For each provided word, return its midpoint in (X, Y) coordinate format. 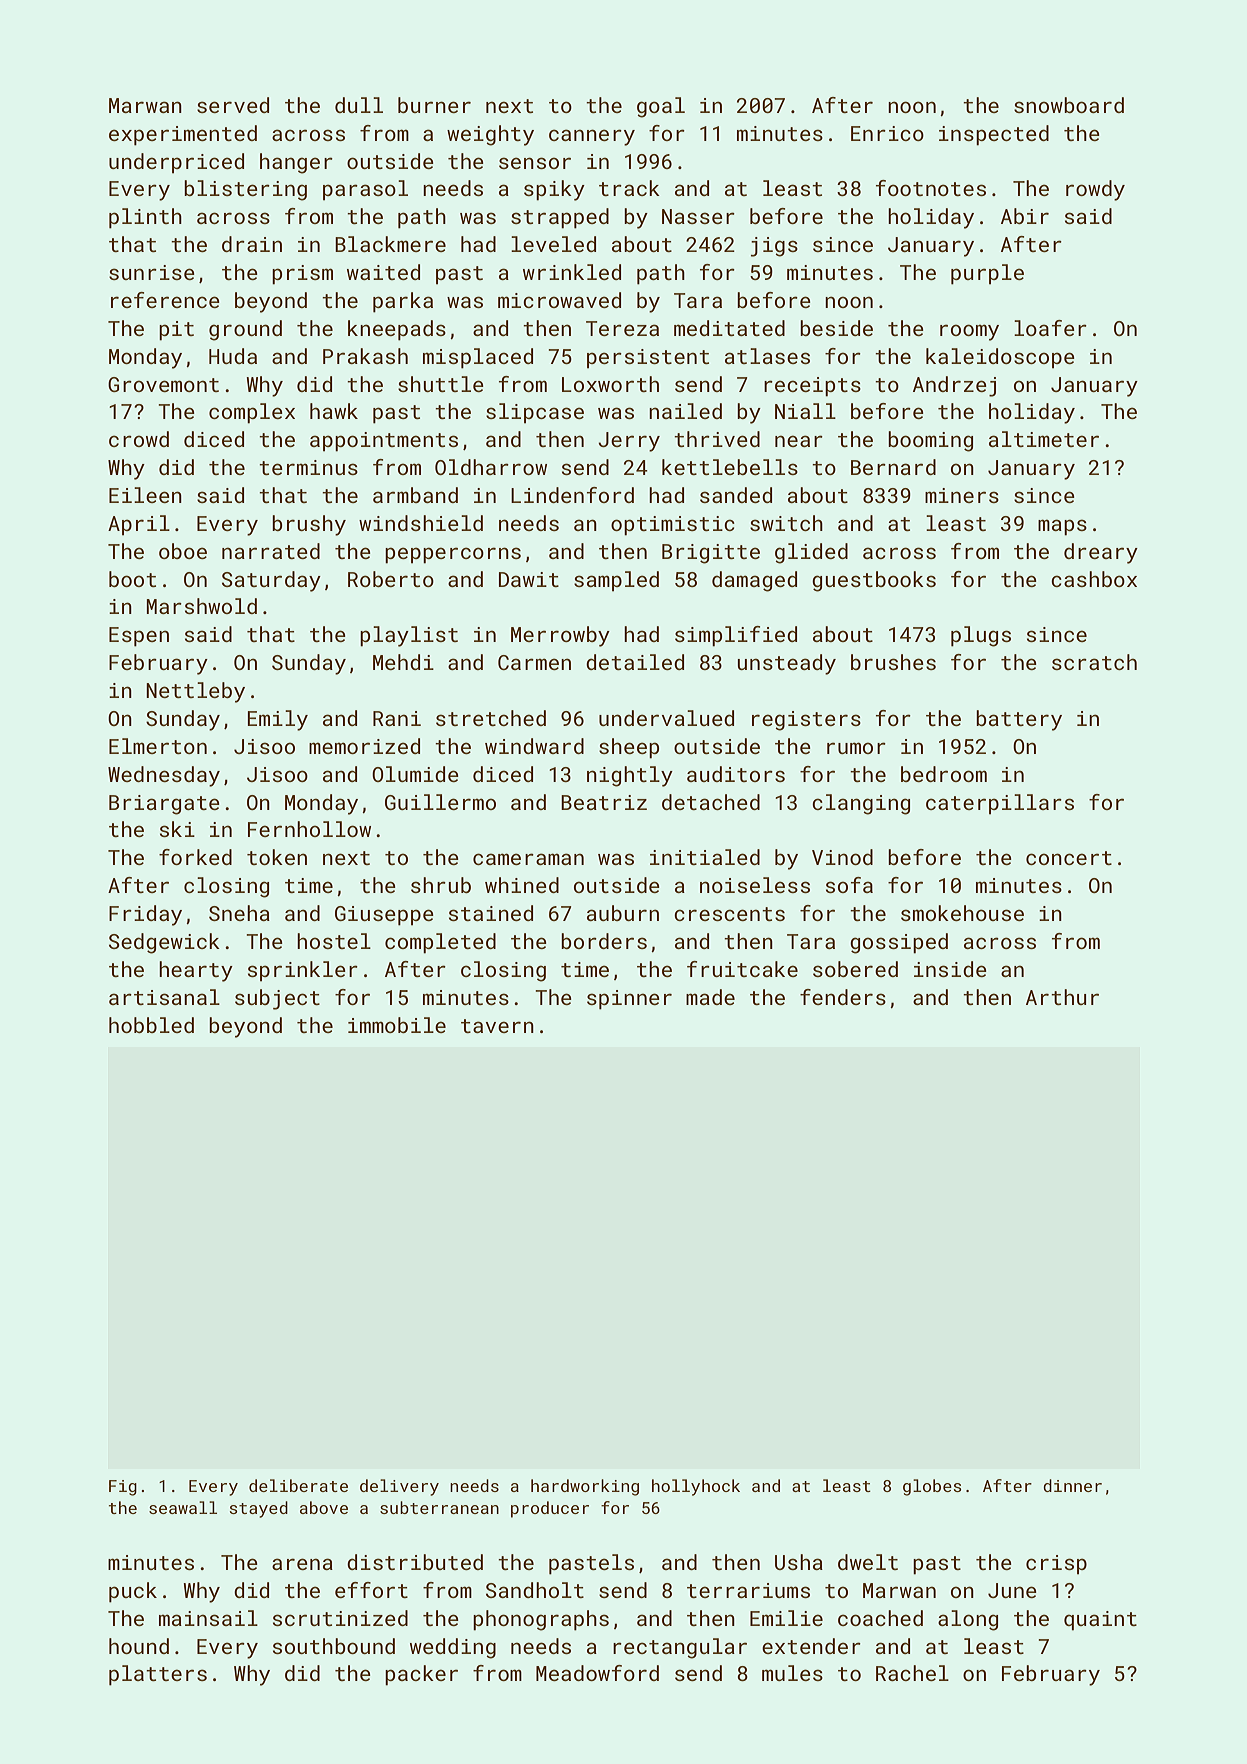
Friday (145, 915)
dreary (1101, 553)
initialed (705, 857)
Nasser (698, 216)
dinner (1072, 1485)
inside (950, 969)
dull (359, 105)
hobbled (151, 1025)
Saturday (271, 581)
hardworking (585, 1487)
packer (421, 1675)
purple (987, 274)
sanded (736, 495)
